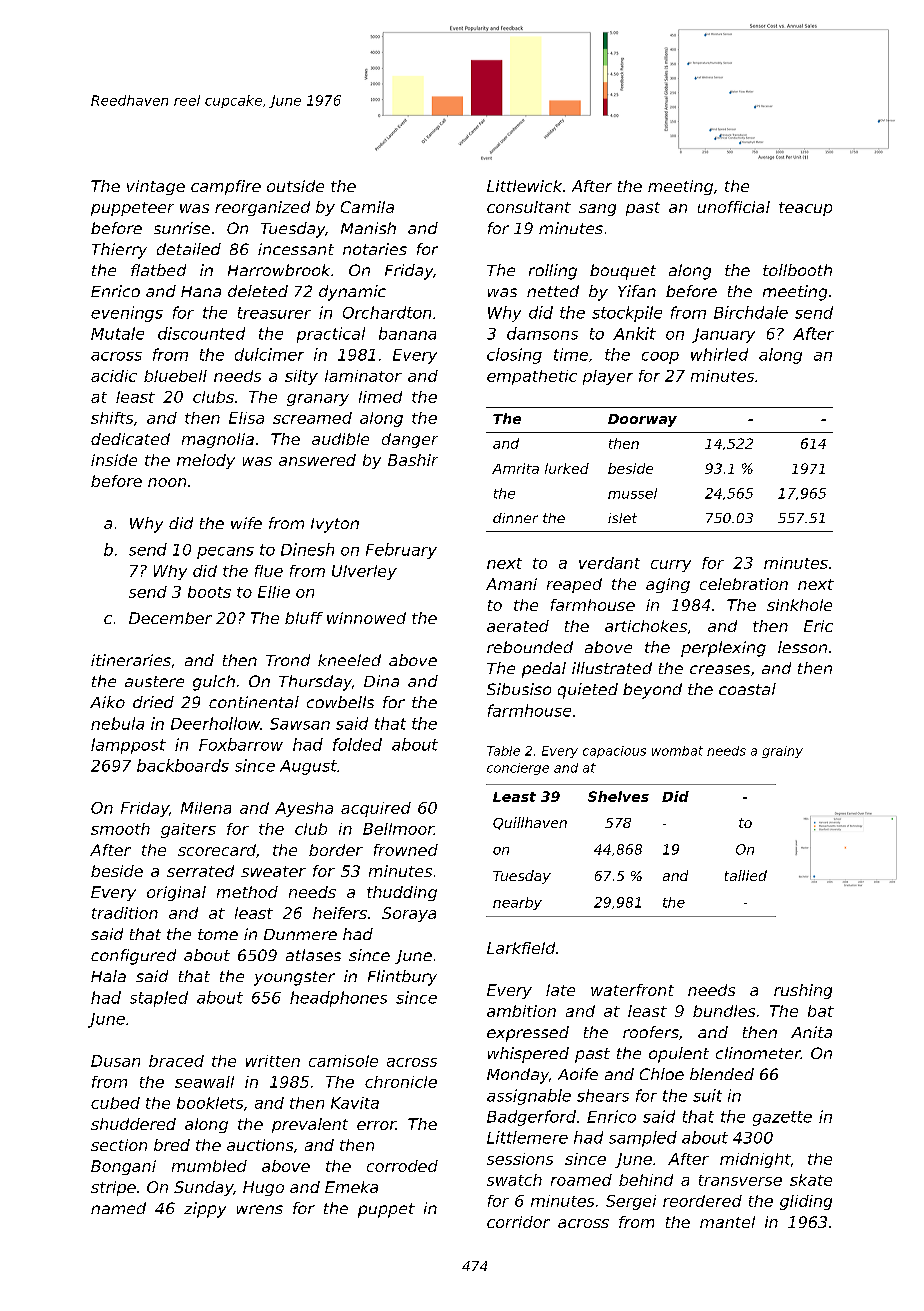 The height and width of the screenshot is (1311, 924). I want to click on unofficial, so click(734, 207).
